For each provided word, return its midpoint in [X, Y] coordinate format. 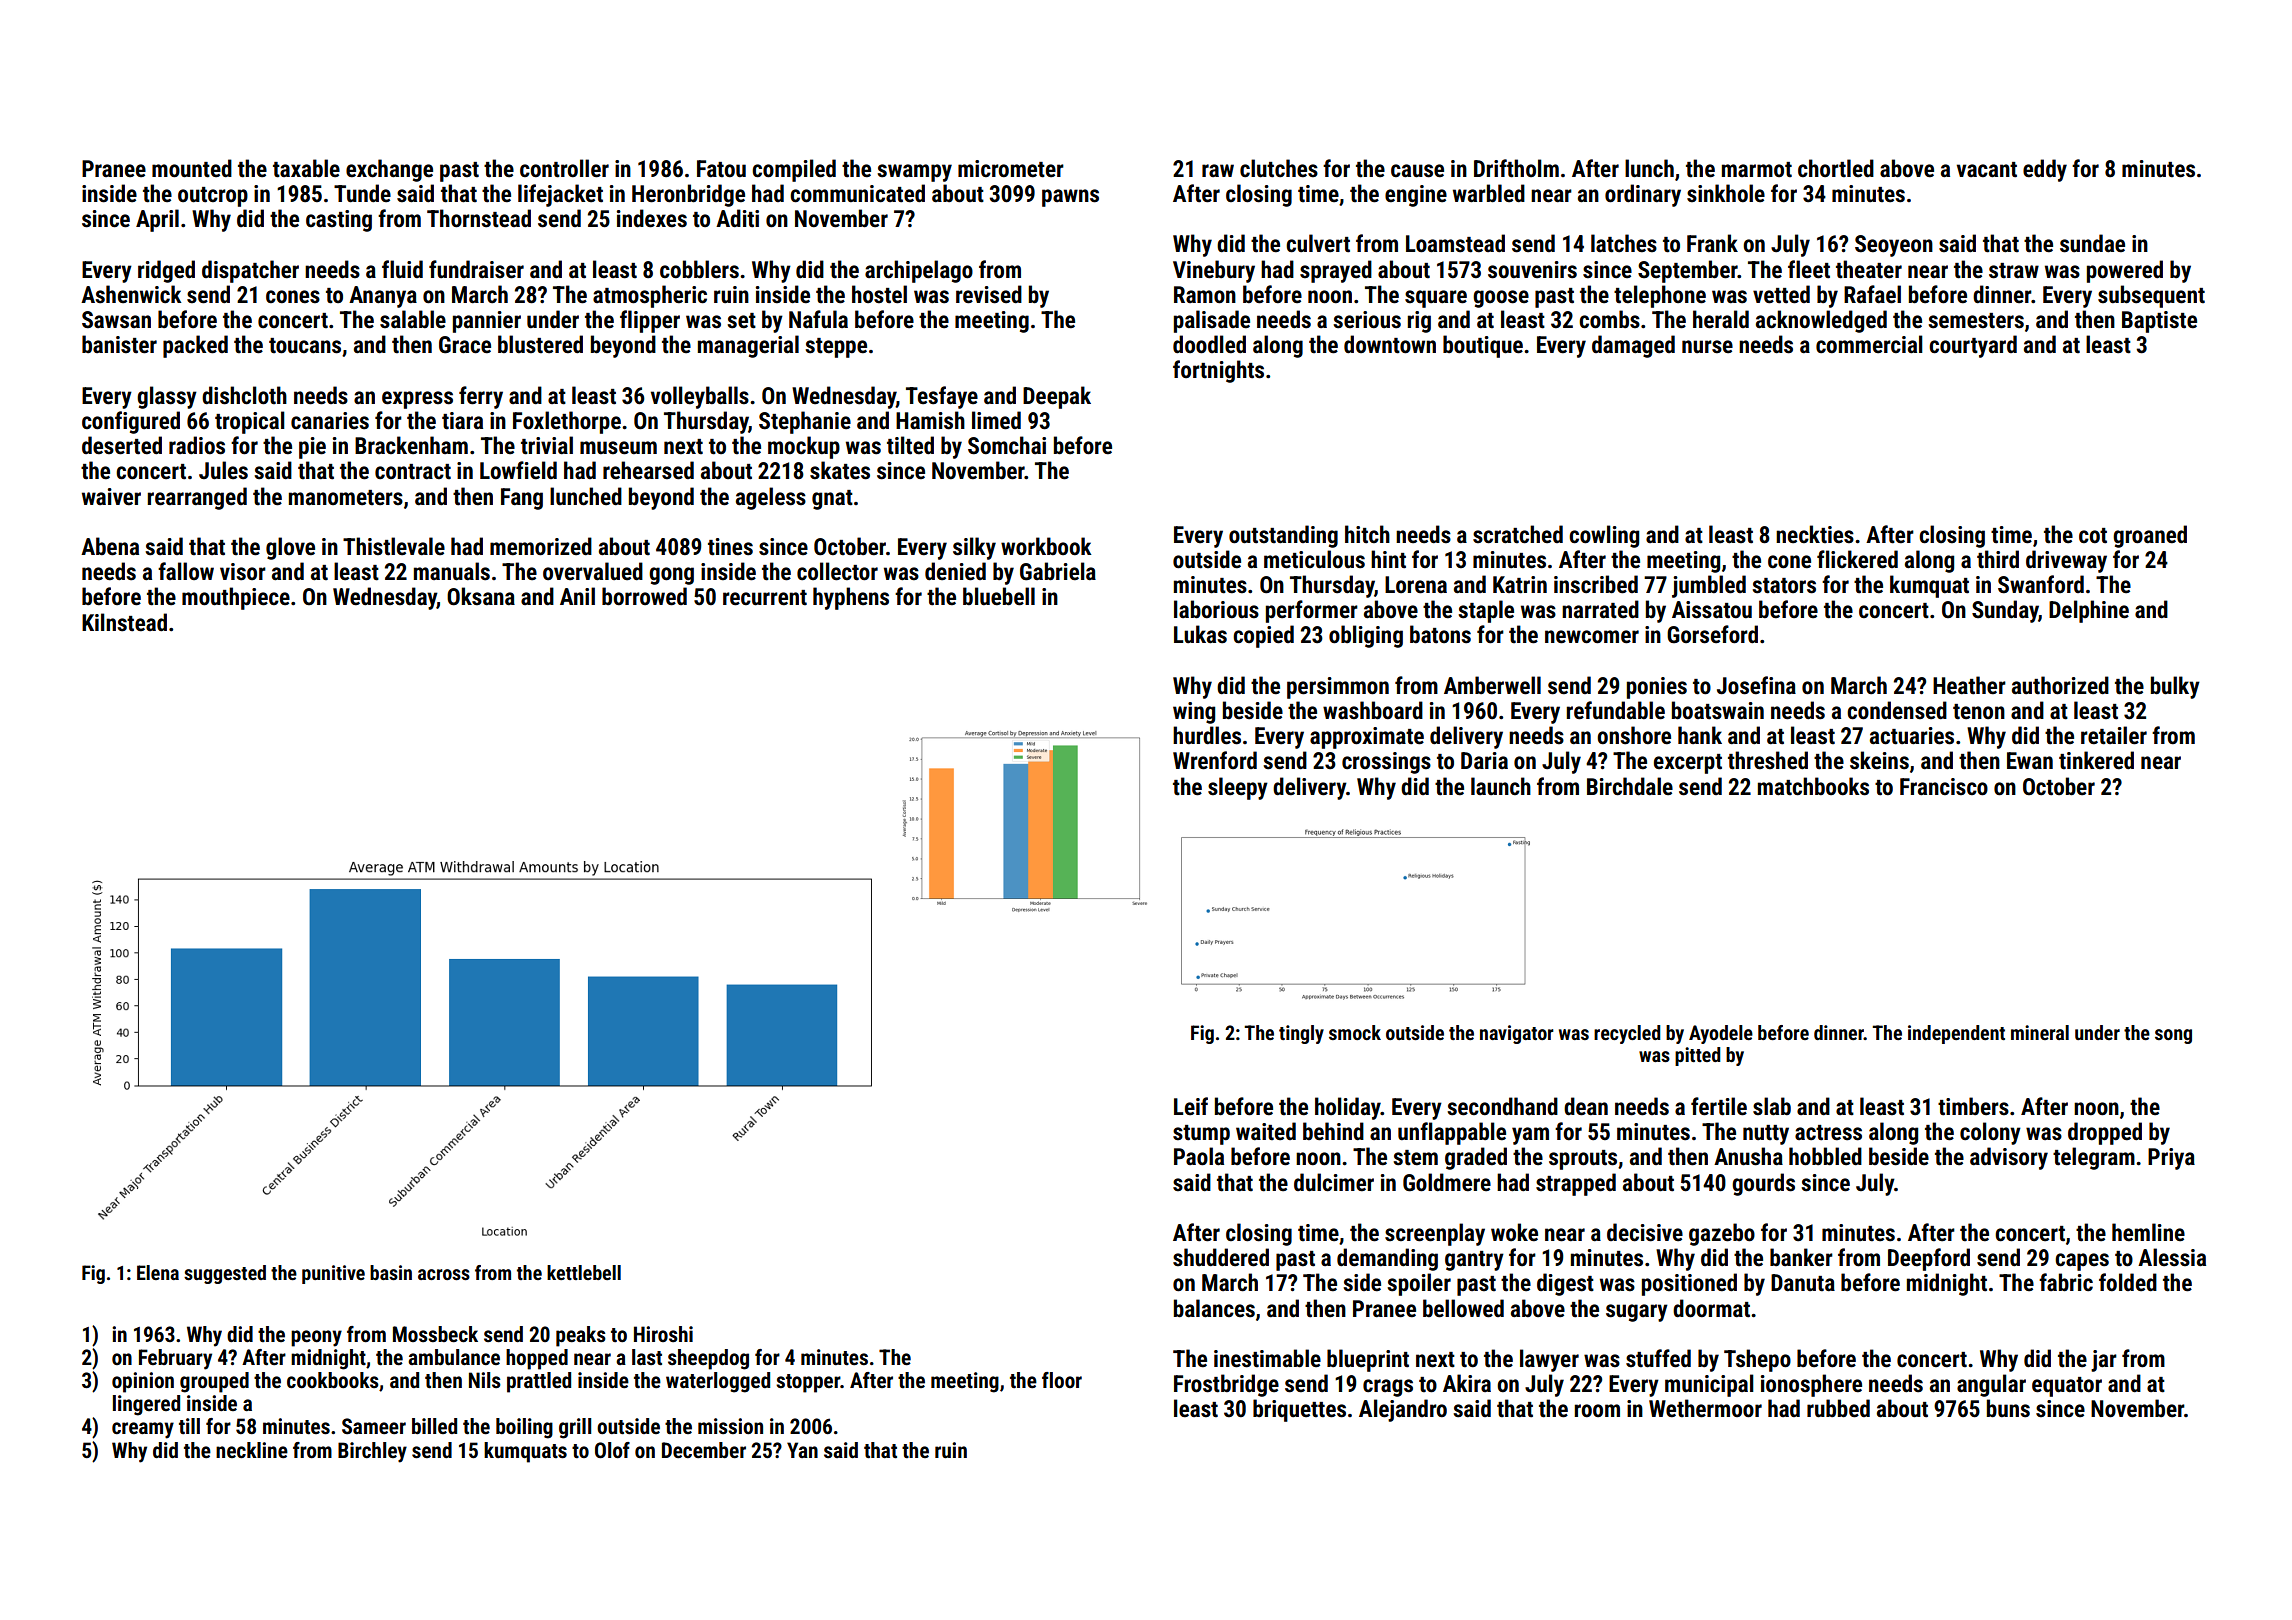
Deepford [1929, 1259]
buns [2008, 1408]
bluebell [999, 596]
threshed [1768, 760]
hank [1700, 735]
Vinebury [1214, 271]
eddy [2045, 170]
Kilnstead [124, 622]
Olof [612, 1450]
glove [290, 548]
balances [1214, 1308]
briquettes [1299, 1410]
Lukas [1200, 634]
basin [391, 1272]
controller [564, 168]
